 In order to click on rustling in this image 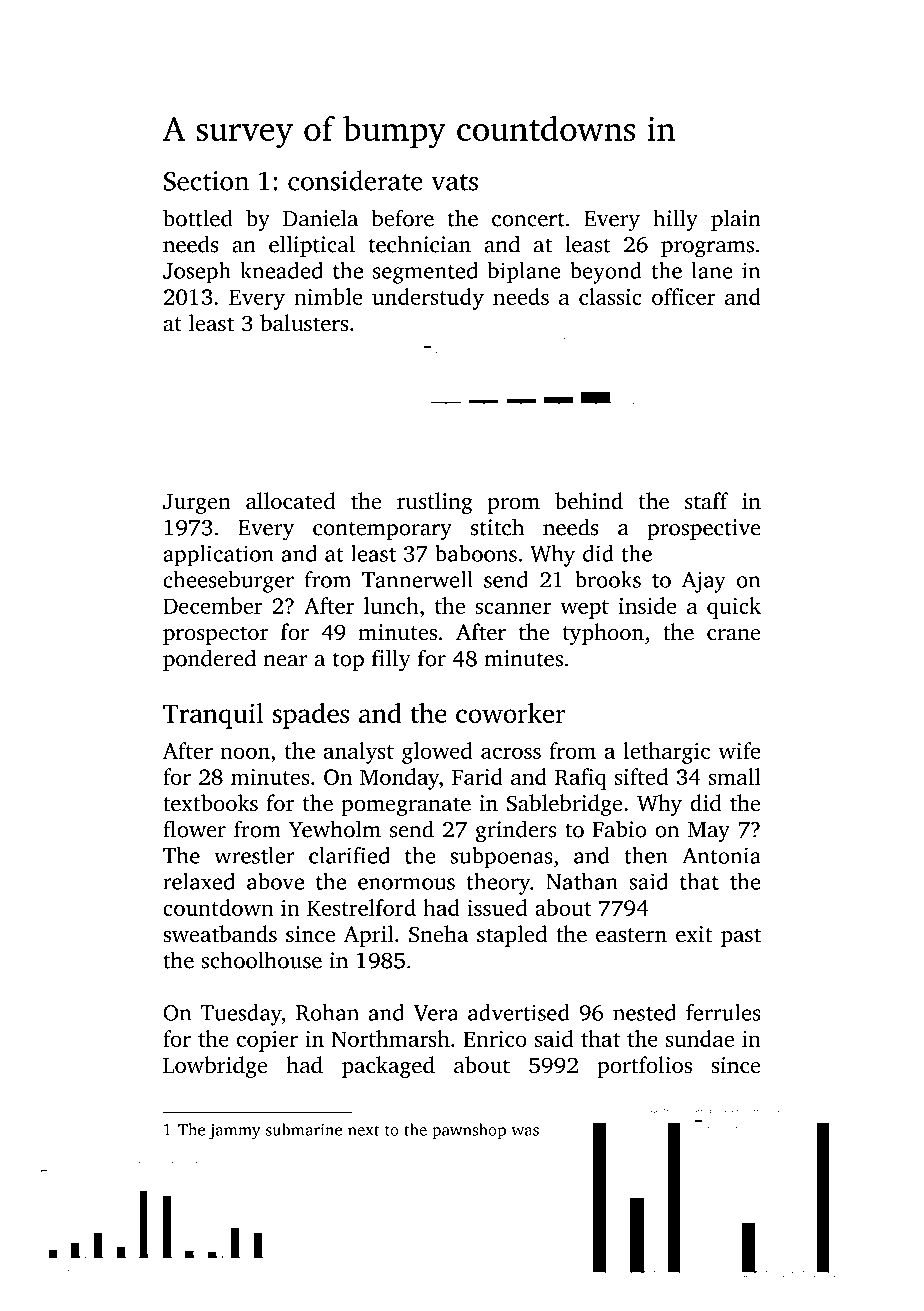, I will do `click(435, 503)`.
